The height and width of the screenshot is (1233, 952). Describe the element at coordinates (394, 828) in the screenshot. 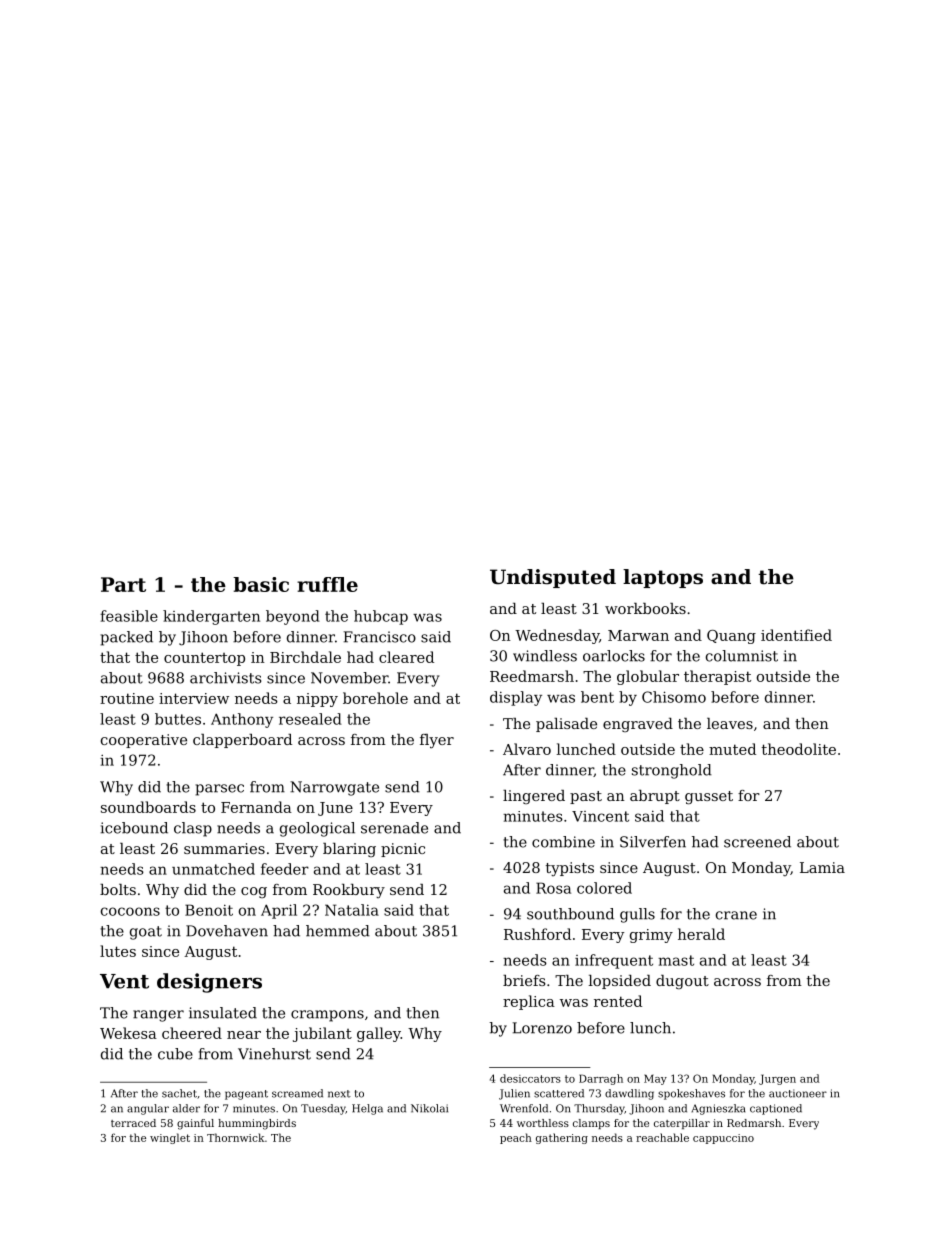

I see `serenade` at that location.
